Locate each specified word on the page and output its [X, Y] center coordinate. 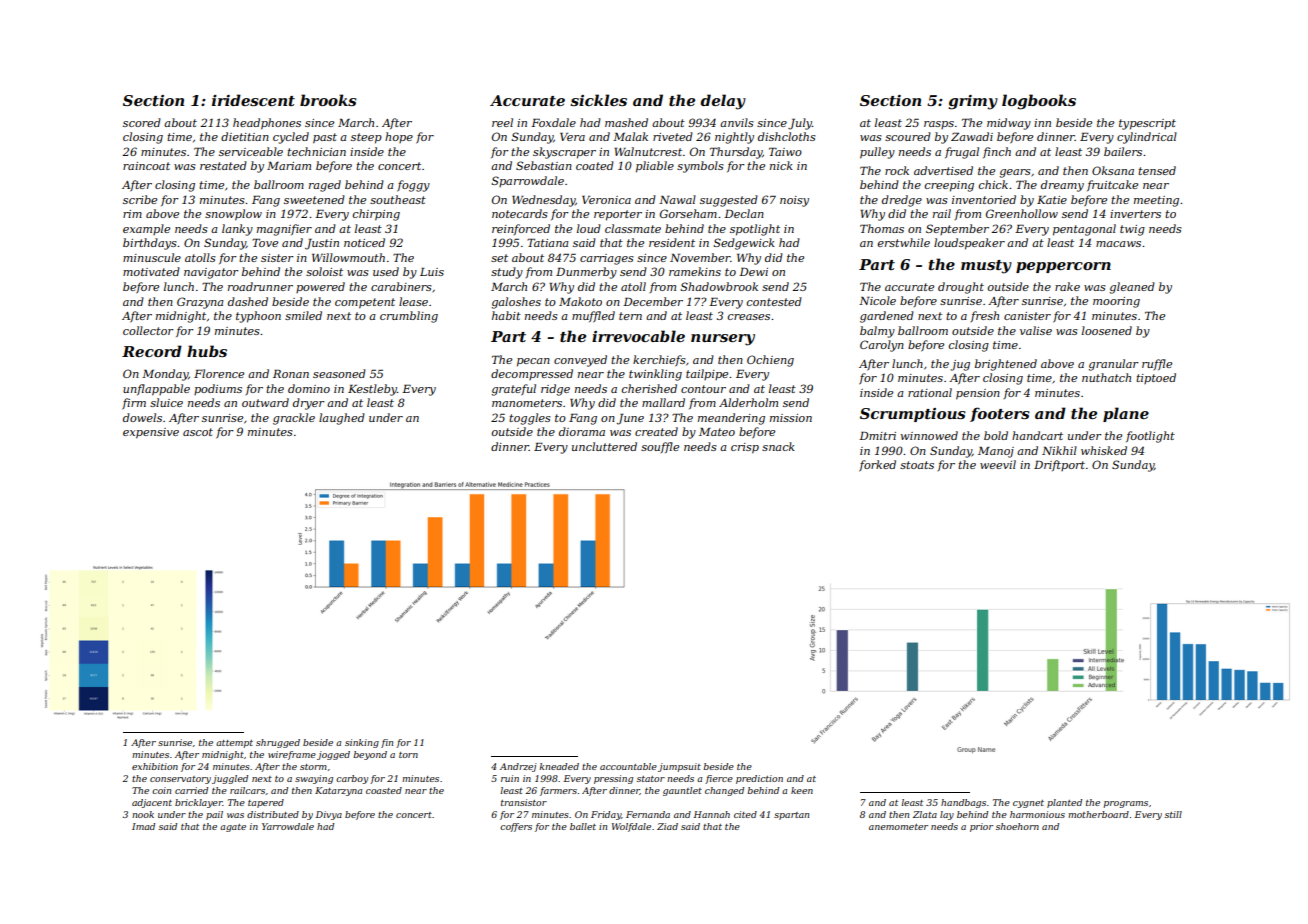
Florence [219, 373]
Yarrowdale [288, 826]
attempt [234, 744]
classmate [633, 228]
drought [961, 288]
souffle [660, 447]
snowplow [233, 215]
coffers [516, 827]
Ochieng [770, 361]
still [1173, 814]
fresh [985, 316]
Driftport [1059, 465]
